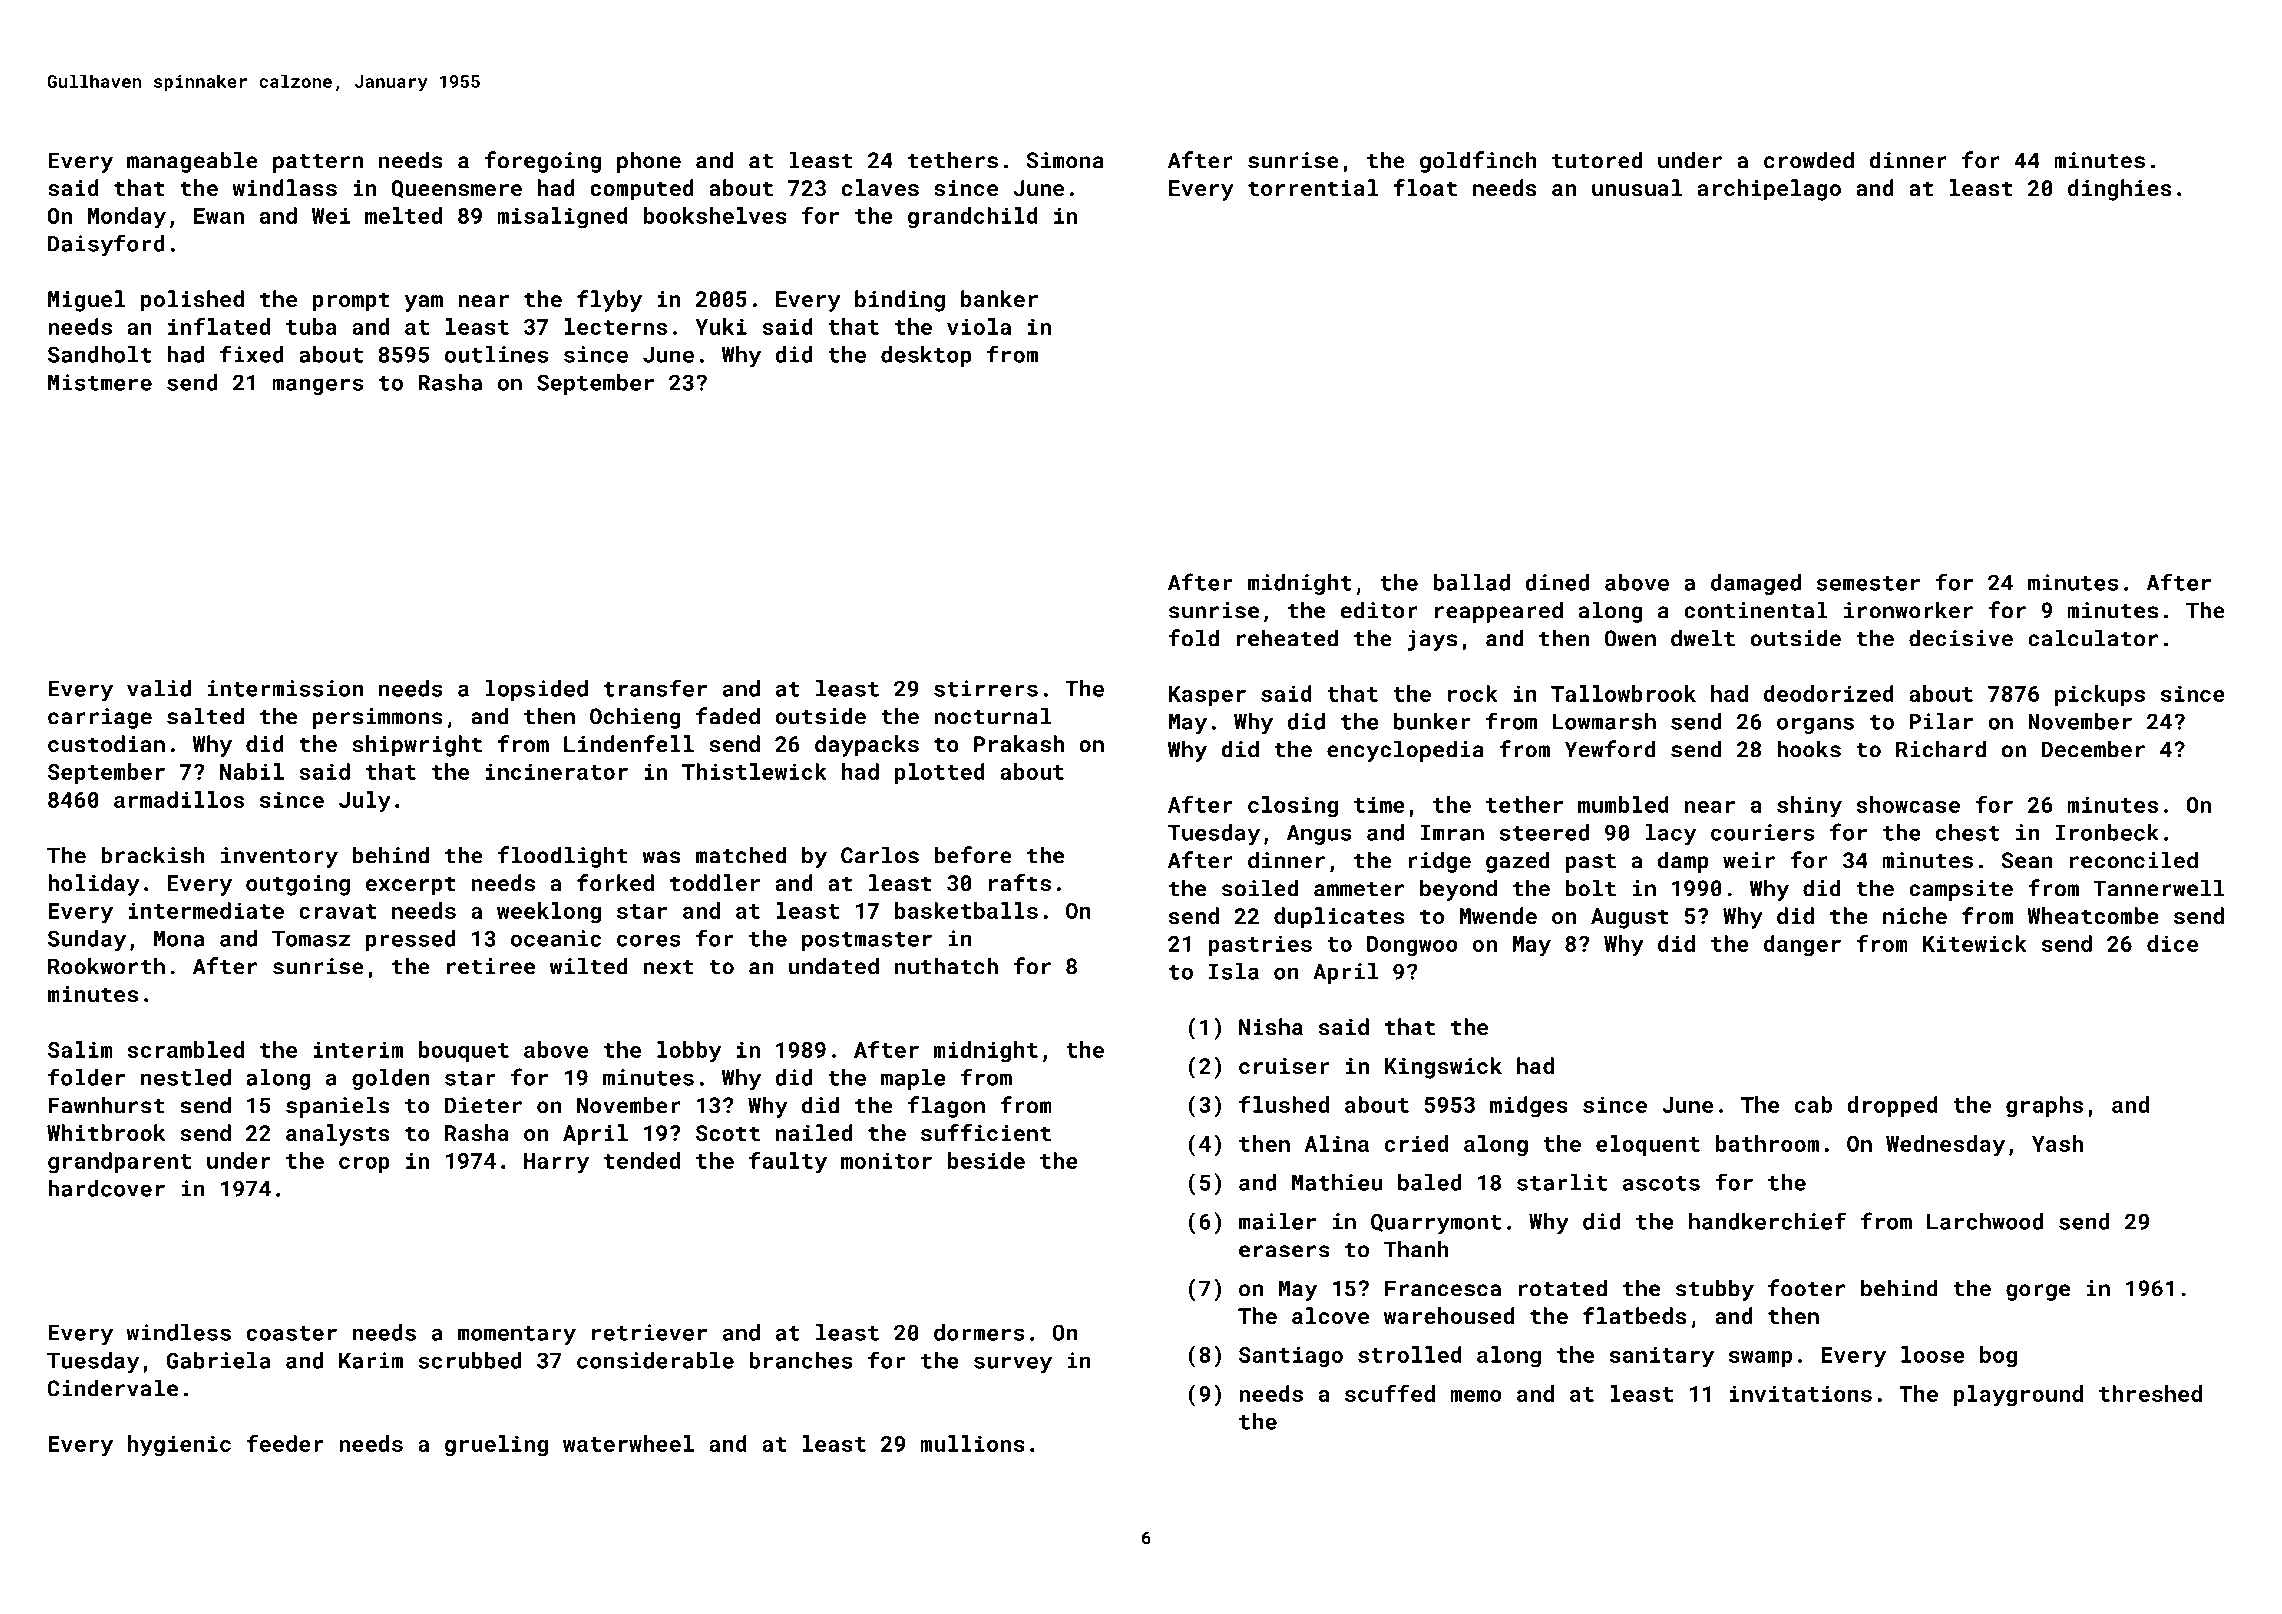  I want to click on manageable, so click(192, 162).
